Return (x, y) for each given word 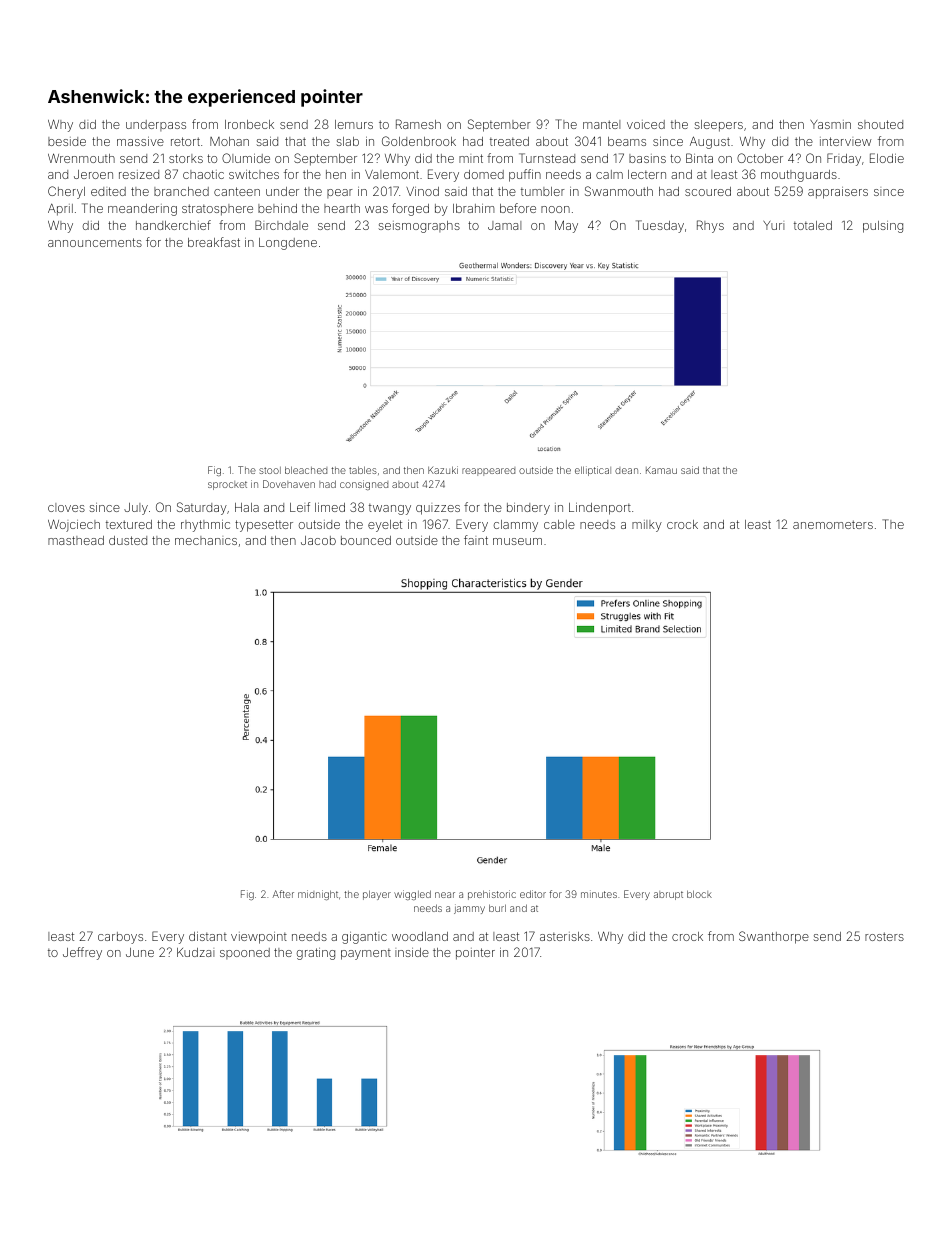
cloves (66, 507)
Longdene (288, 244)
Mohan (229, 141)
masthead (76, 540)
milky (647, 526)
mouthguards (799, 176)
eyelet (385, 526)
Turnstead (547, 158)
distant (208, 936)
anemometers (833, 524)
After (283, 894)
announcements (95, 242)
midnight (318, 895)
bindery (528, 509)
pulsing (883, 227)
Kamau (661, 470)
